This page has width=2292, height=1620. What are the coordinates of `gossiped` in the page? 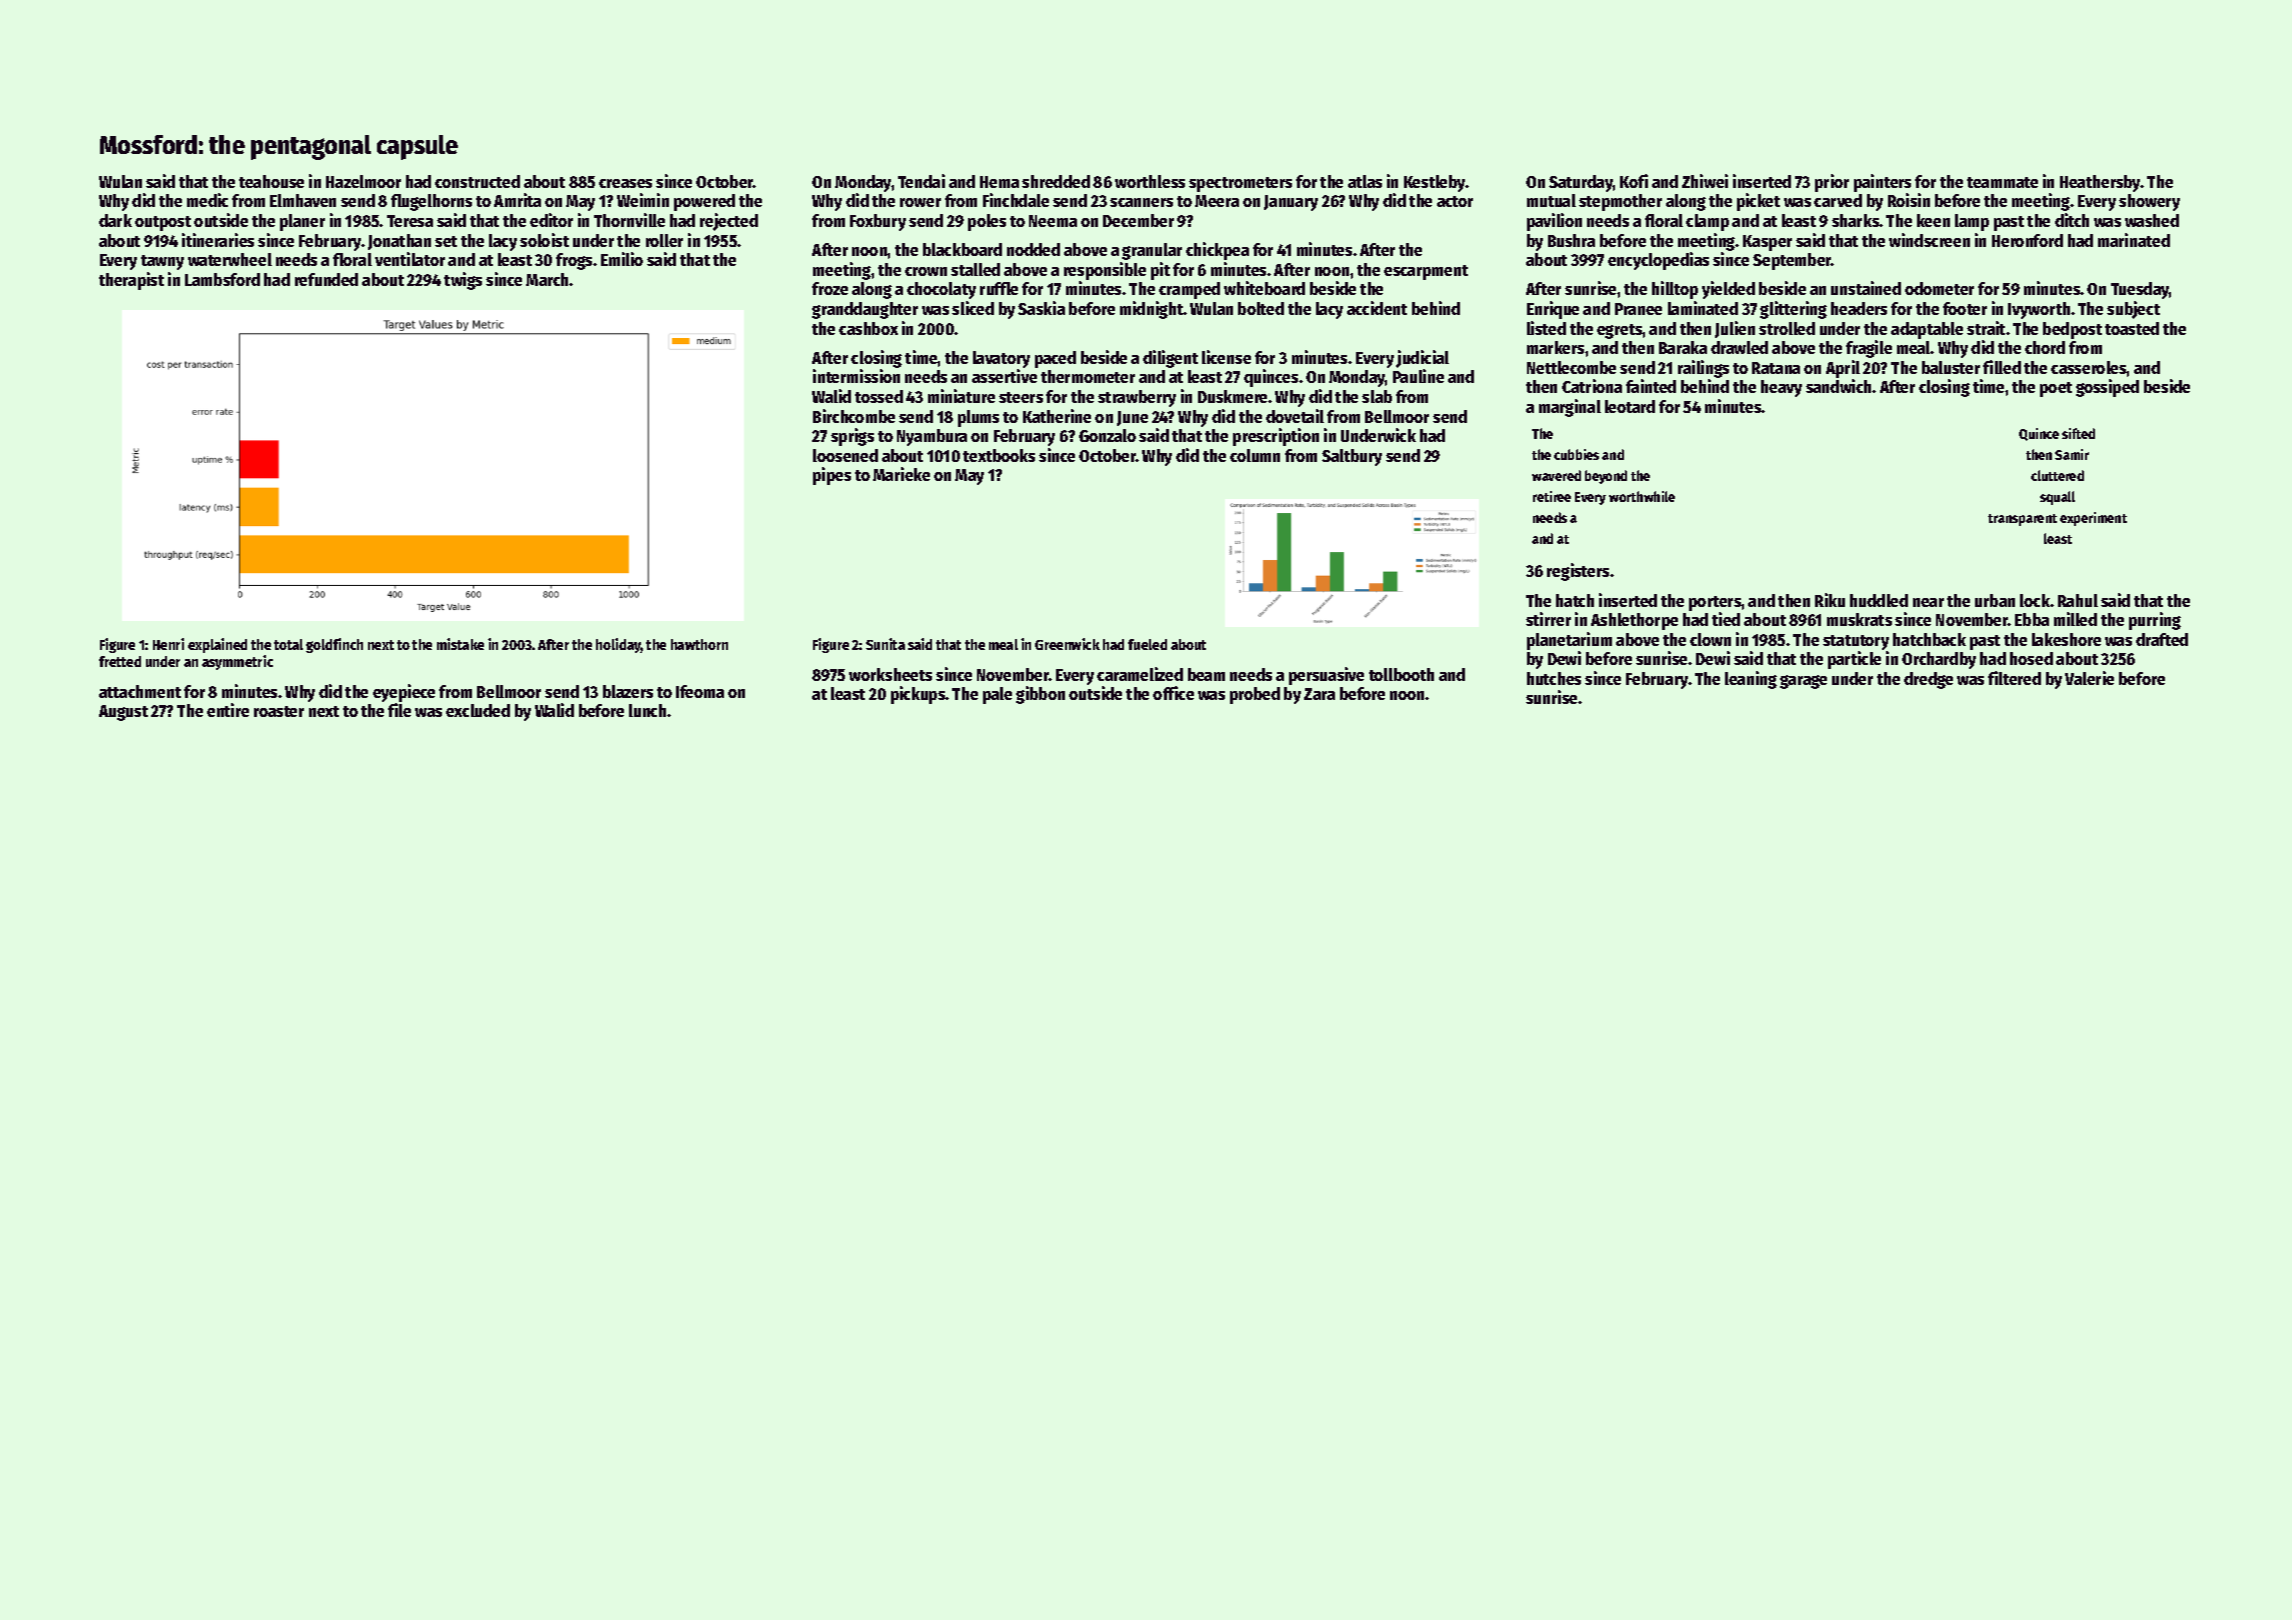 It's located at (2107, 388).
